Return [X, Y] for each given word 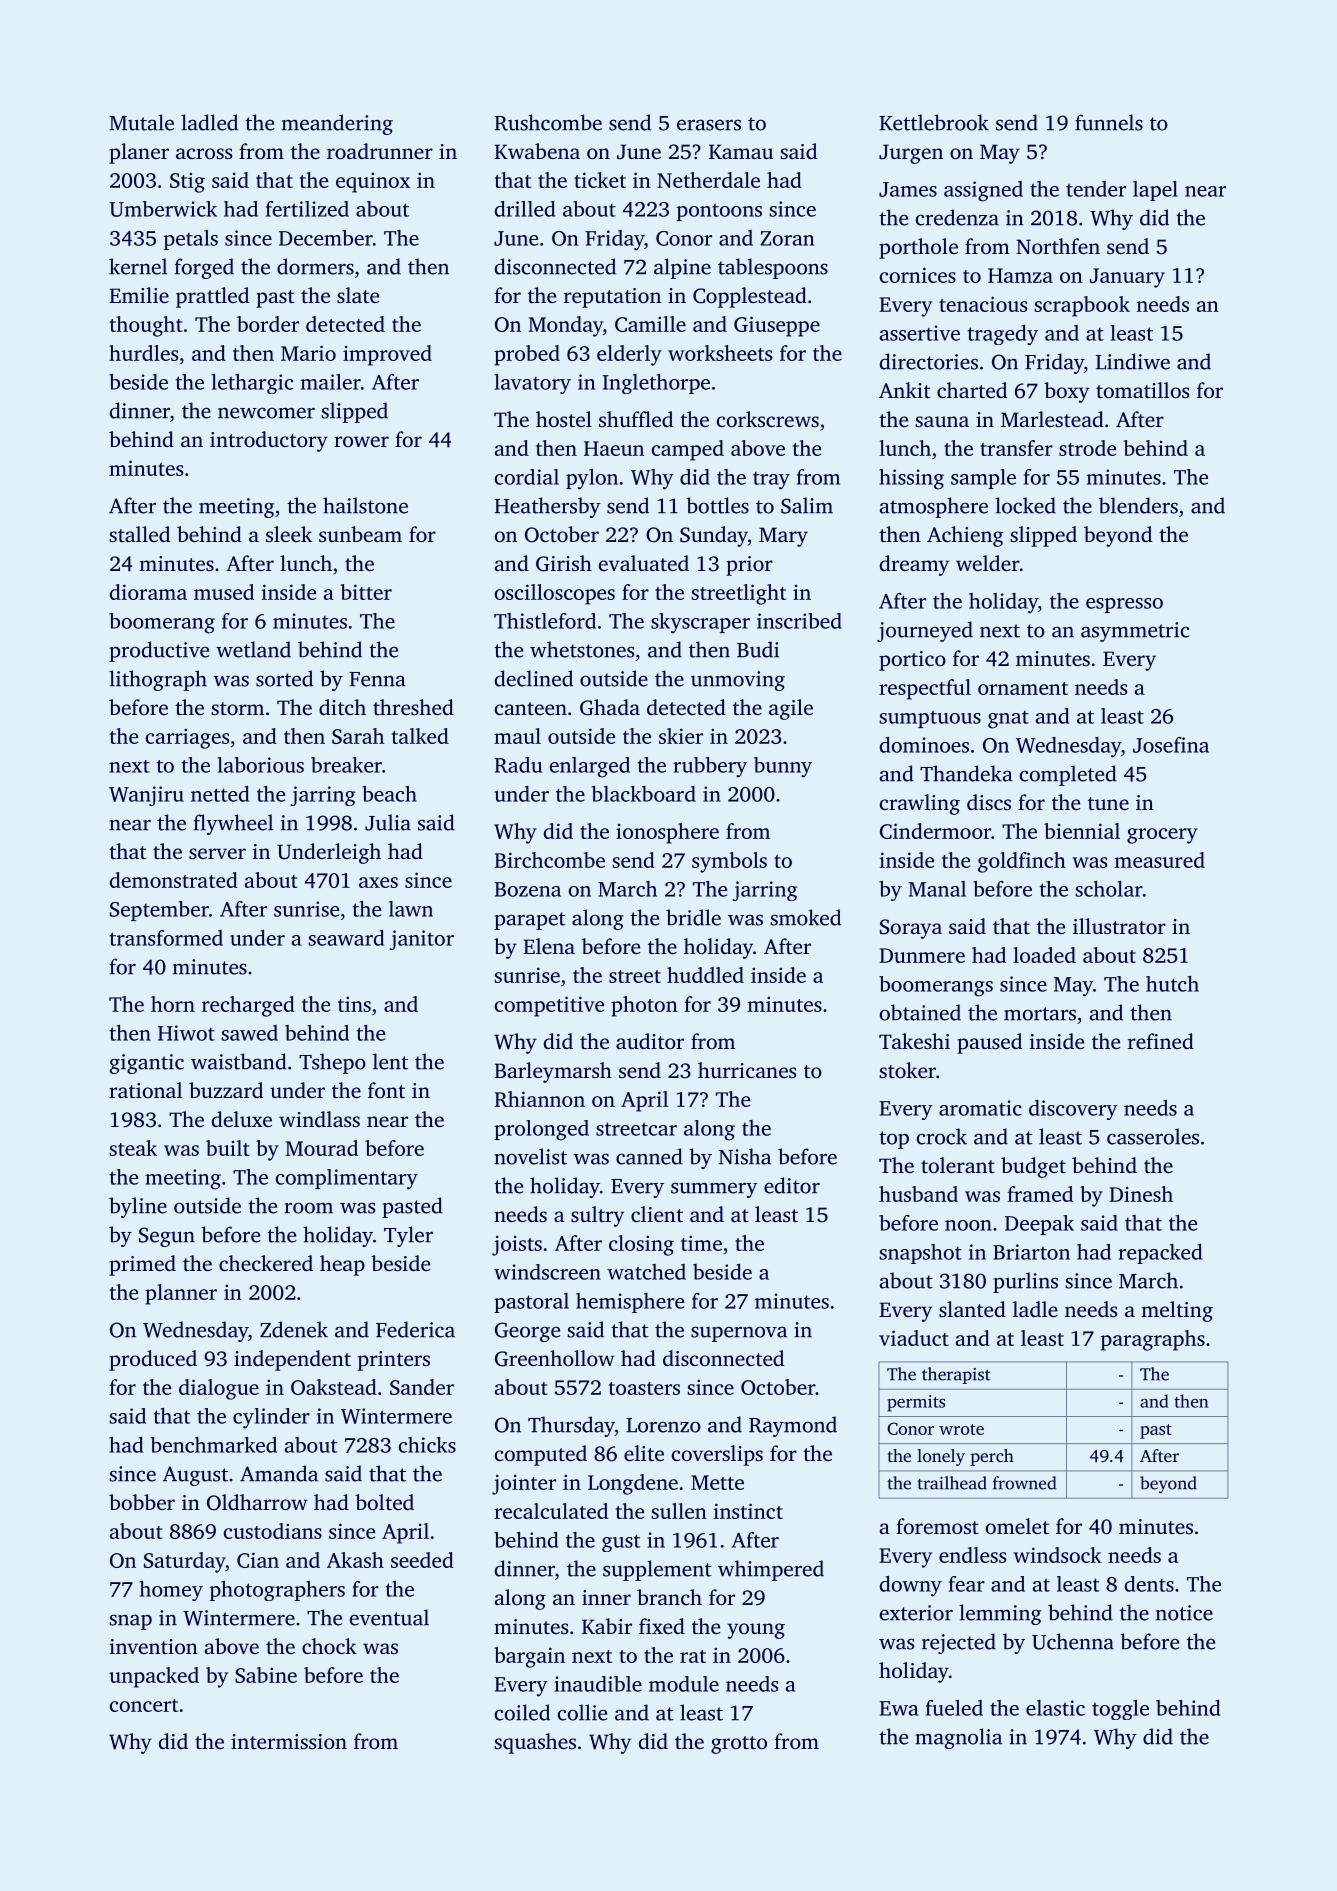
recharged [248, 1006]
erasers [709, 125]
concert [144, 1705]
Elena [549, 946]
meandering [337, 124]
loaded [1044, 955]
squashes [535, 1743]
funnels [1109, 122]
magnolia [958, 1738]
